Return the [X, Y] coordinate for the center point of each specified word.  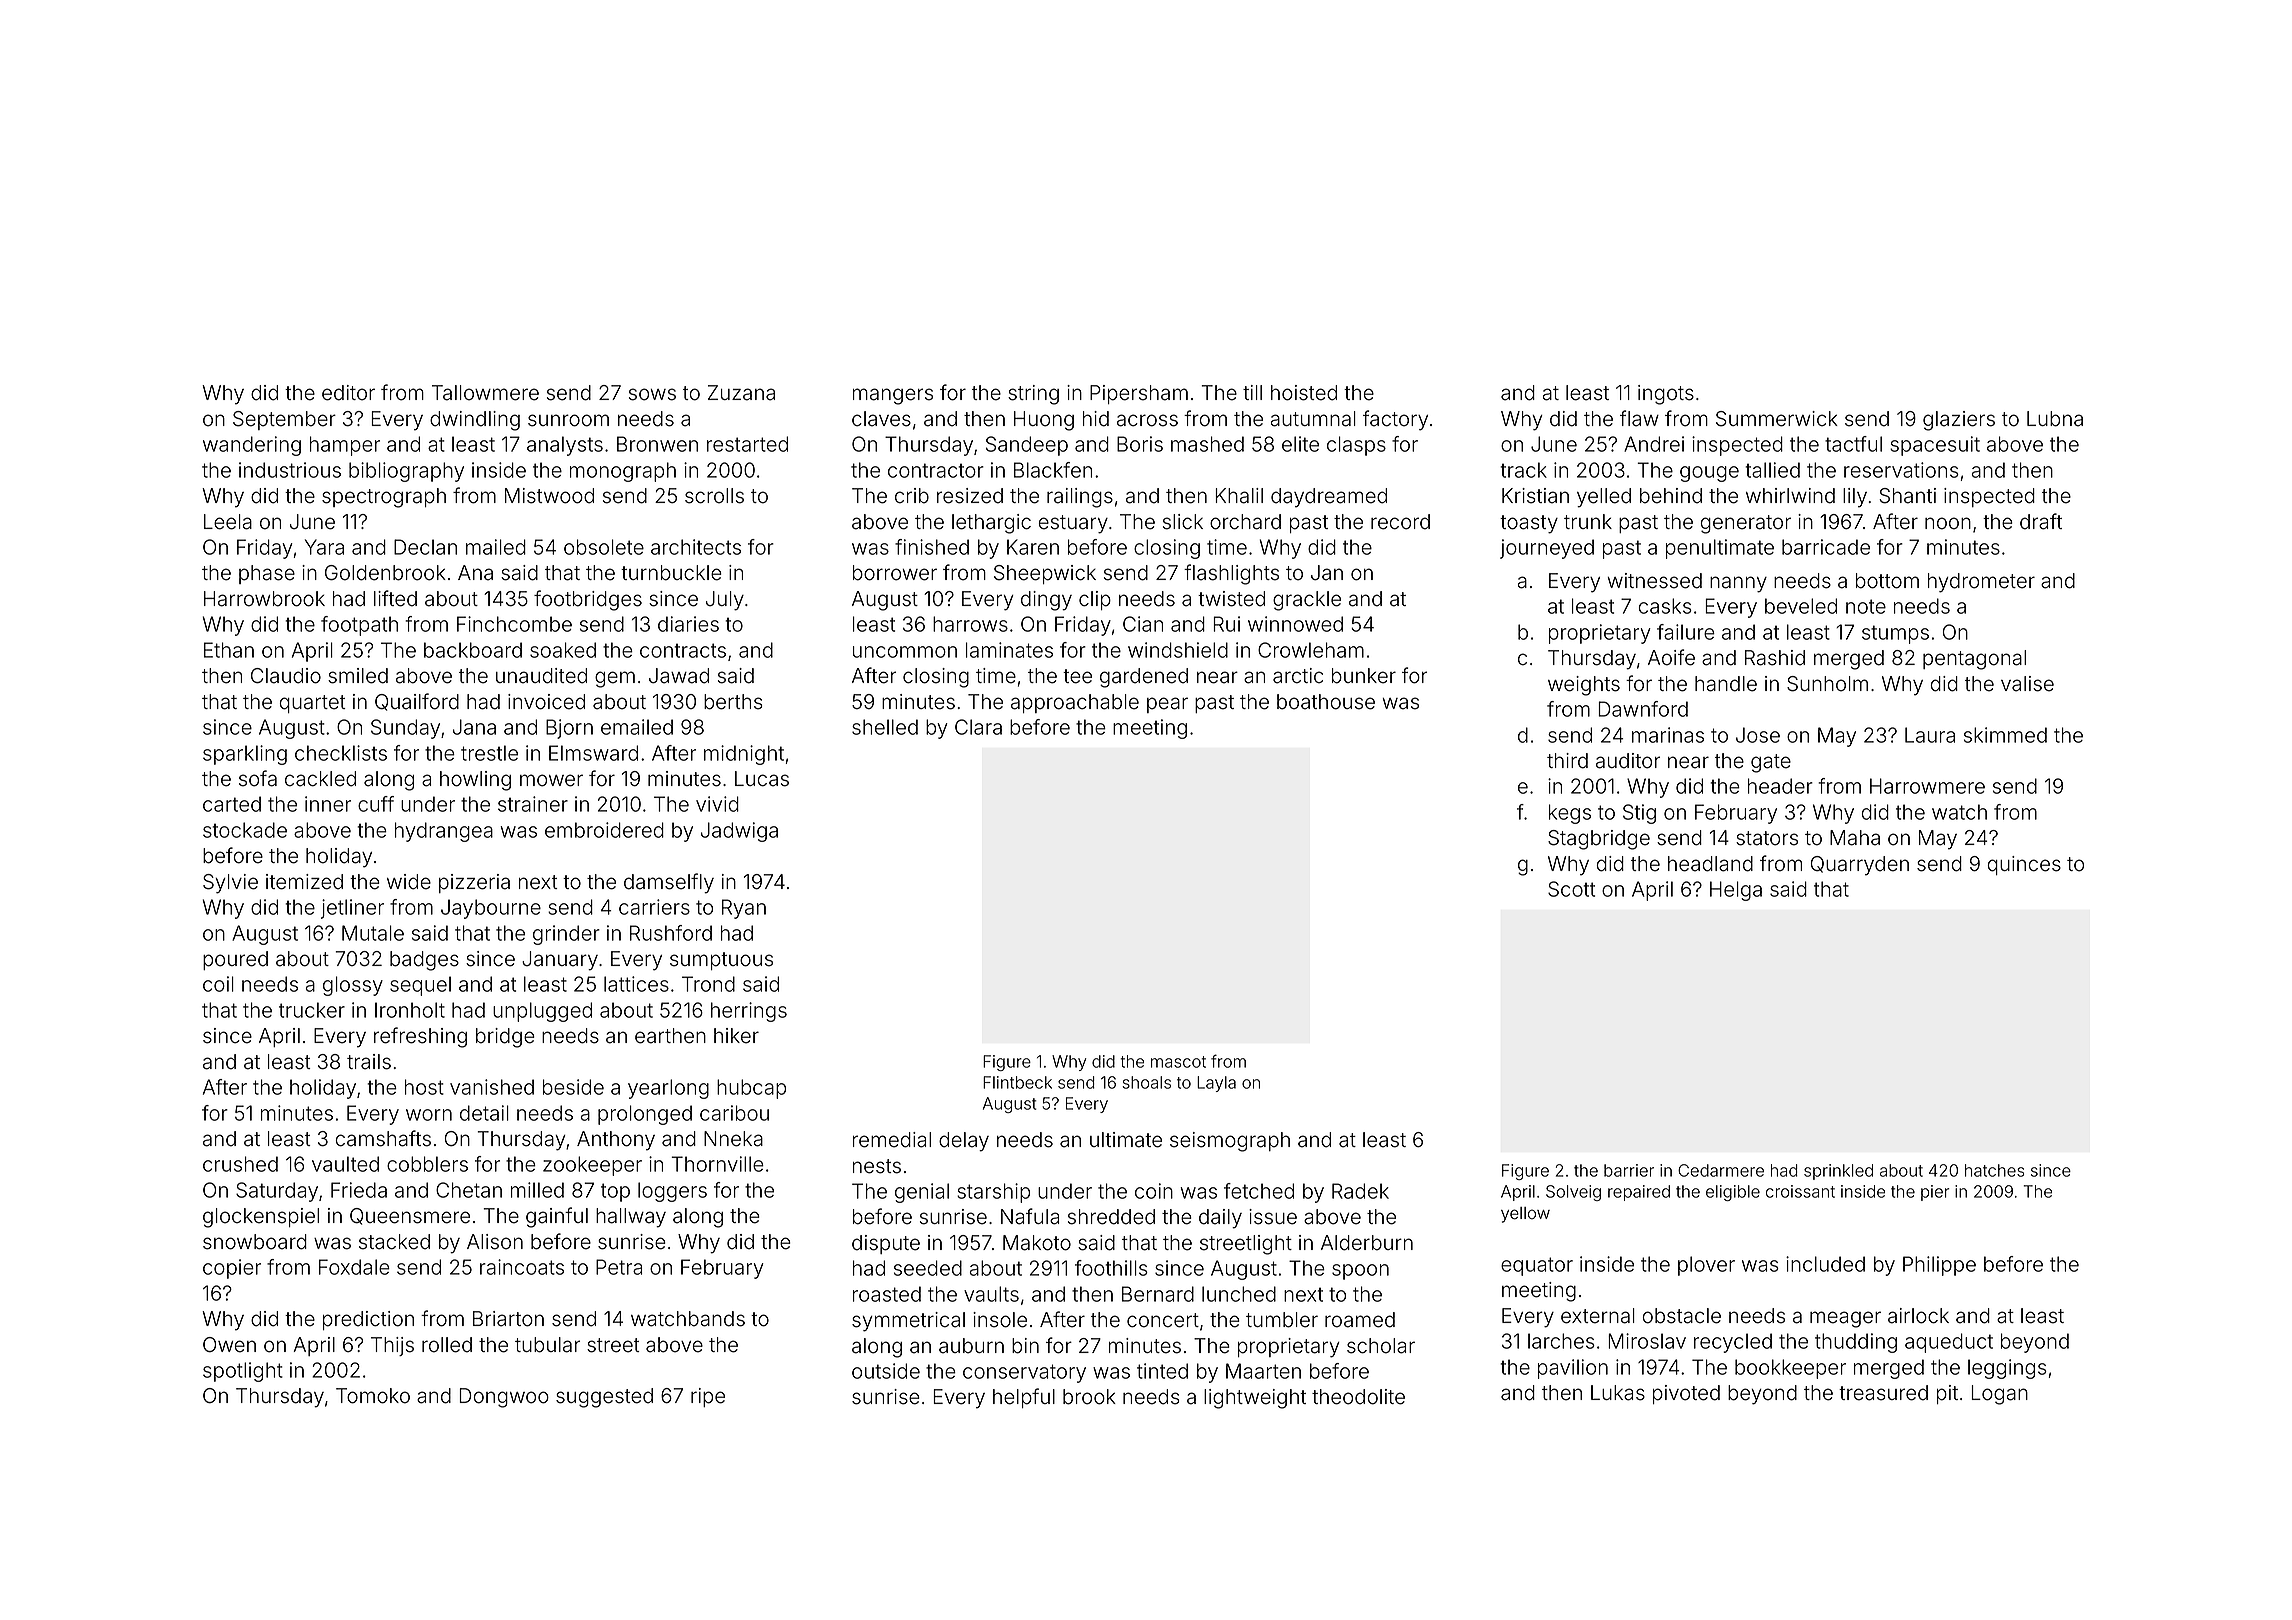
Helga [1736, 891]
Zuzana [741, 393]
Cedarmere [1721, 1170]
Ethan [229, 650]
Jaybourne [491, 909]
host [424, 1087]
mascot [1178, 1062]
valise [2027, 684]
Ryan [744, 909]
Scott [1571, 889]
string [1033, 395]
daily [1220, 1219]
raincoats [522, 1267]
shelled [885, 727]
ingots [1666, 395]
